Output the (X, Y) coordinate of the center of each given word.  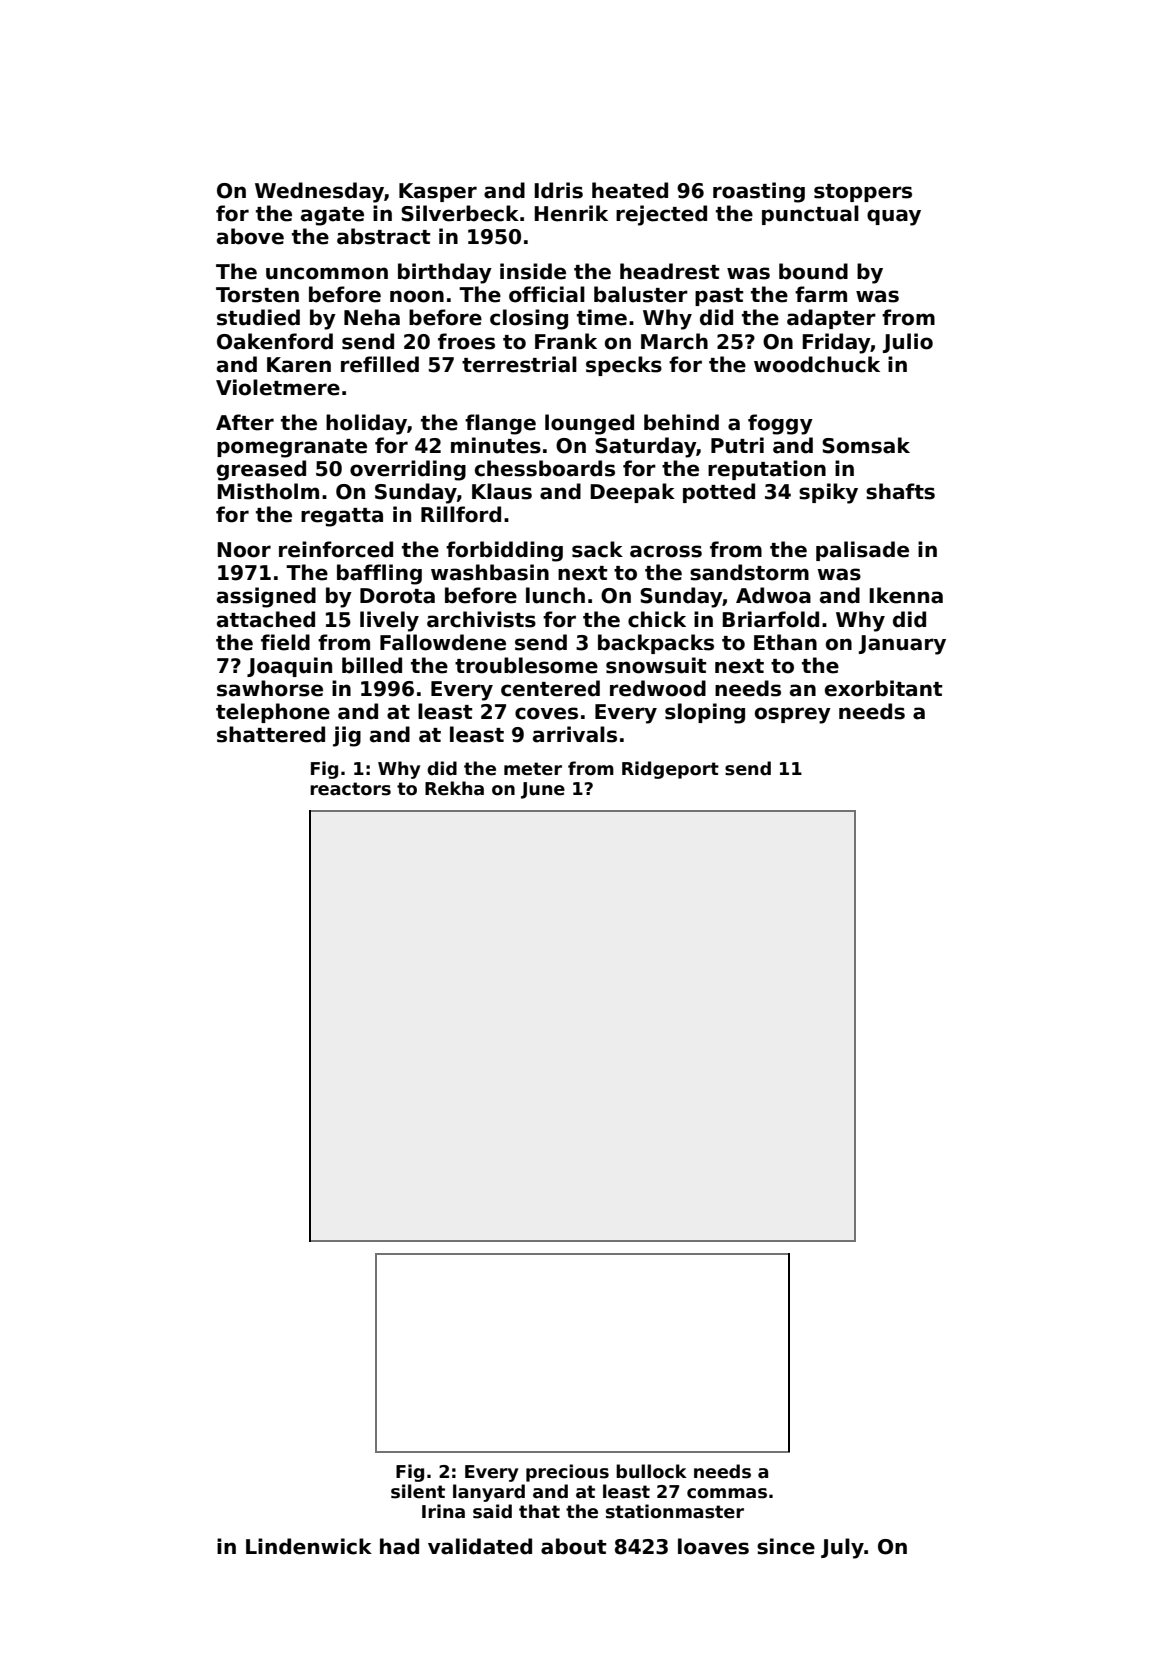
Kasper (438, 192)
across (666, 551)
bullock (651, 1471)
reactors (350, 789)
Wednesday (319, 192)
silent (418, 1491)
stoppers (863, 193)
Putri (737, 445)
